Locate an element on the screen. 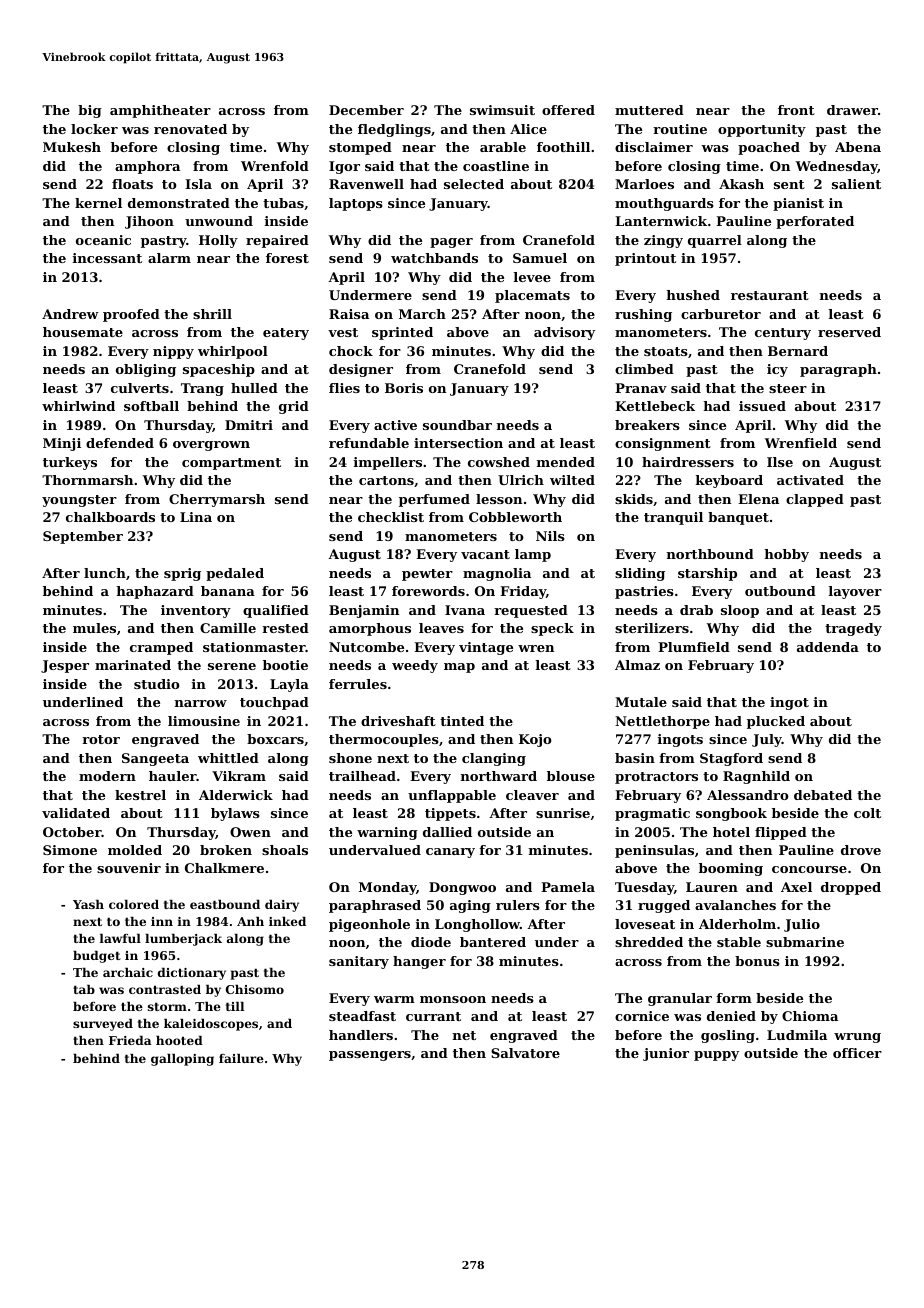  placemats is located at coordinates (532, 296).
